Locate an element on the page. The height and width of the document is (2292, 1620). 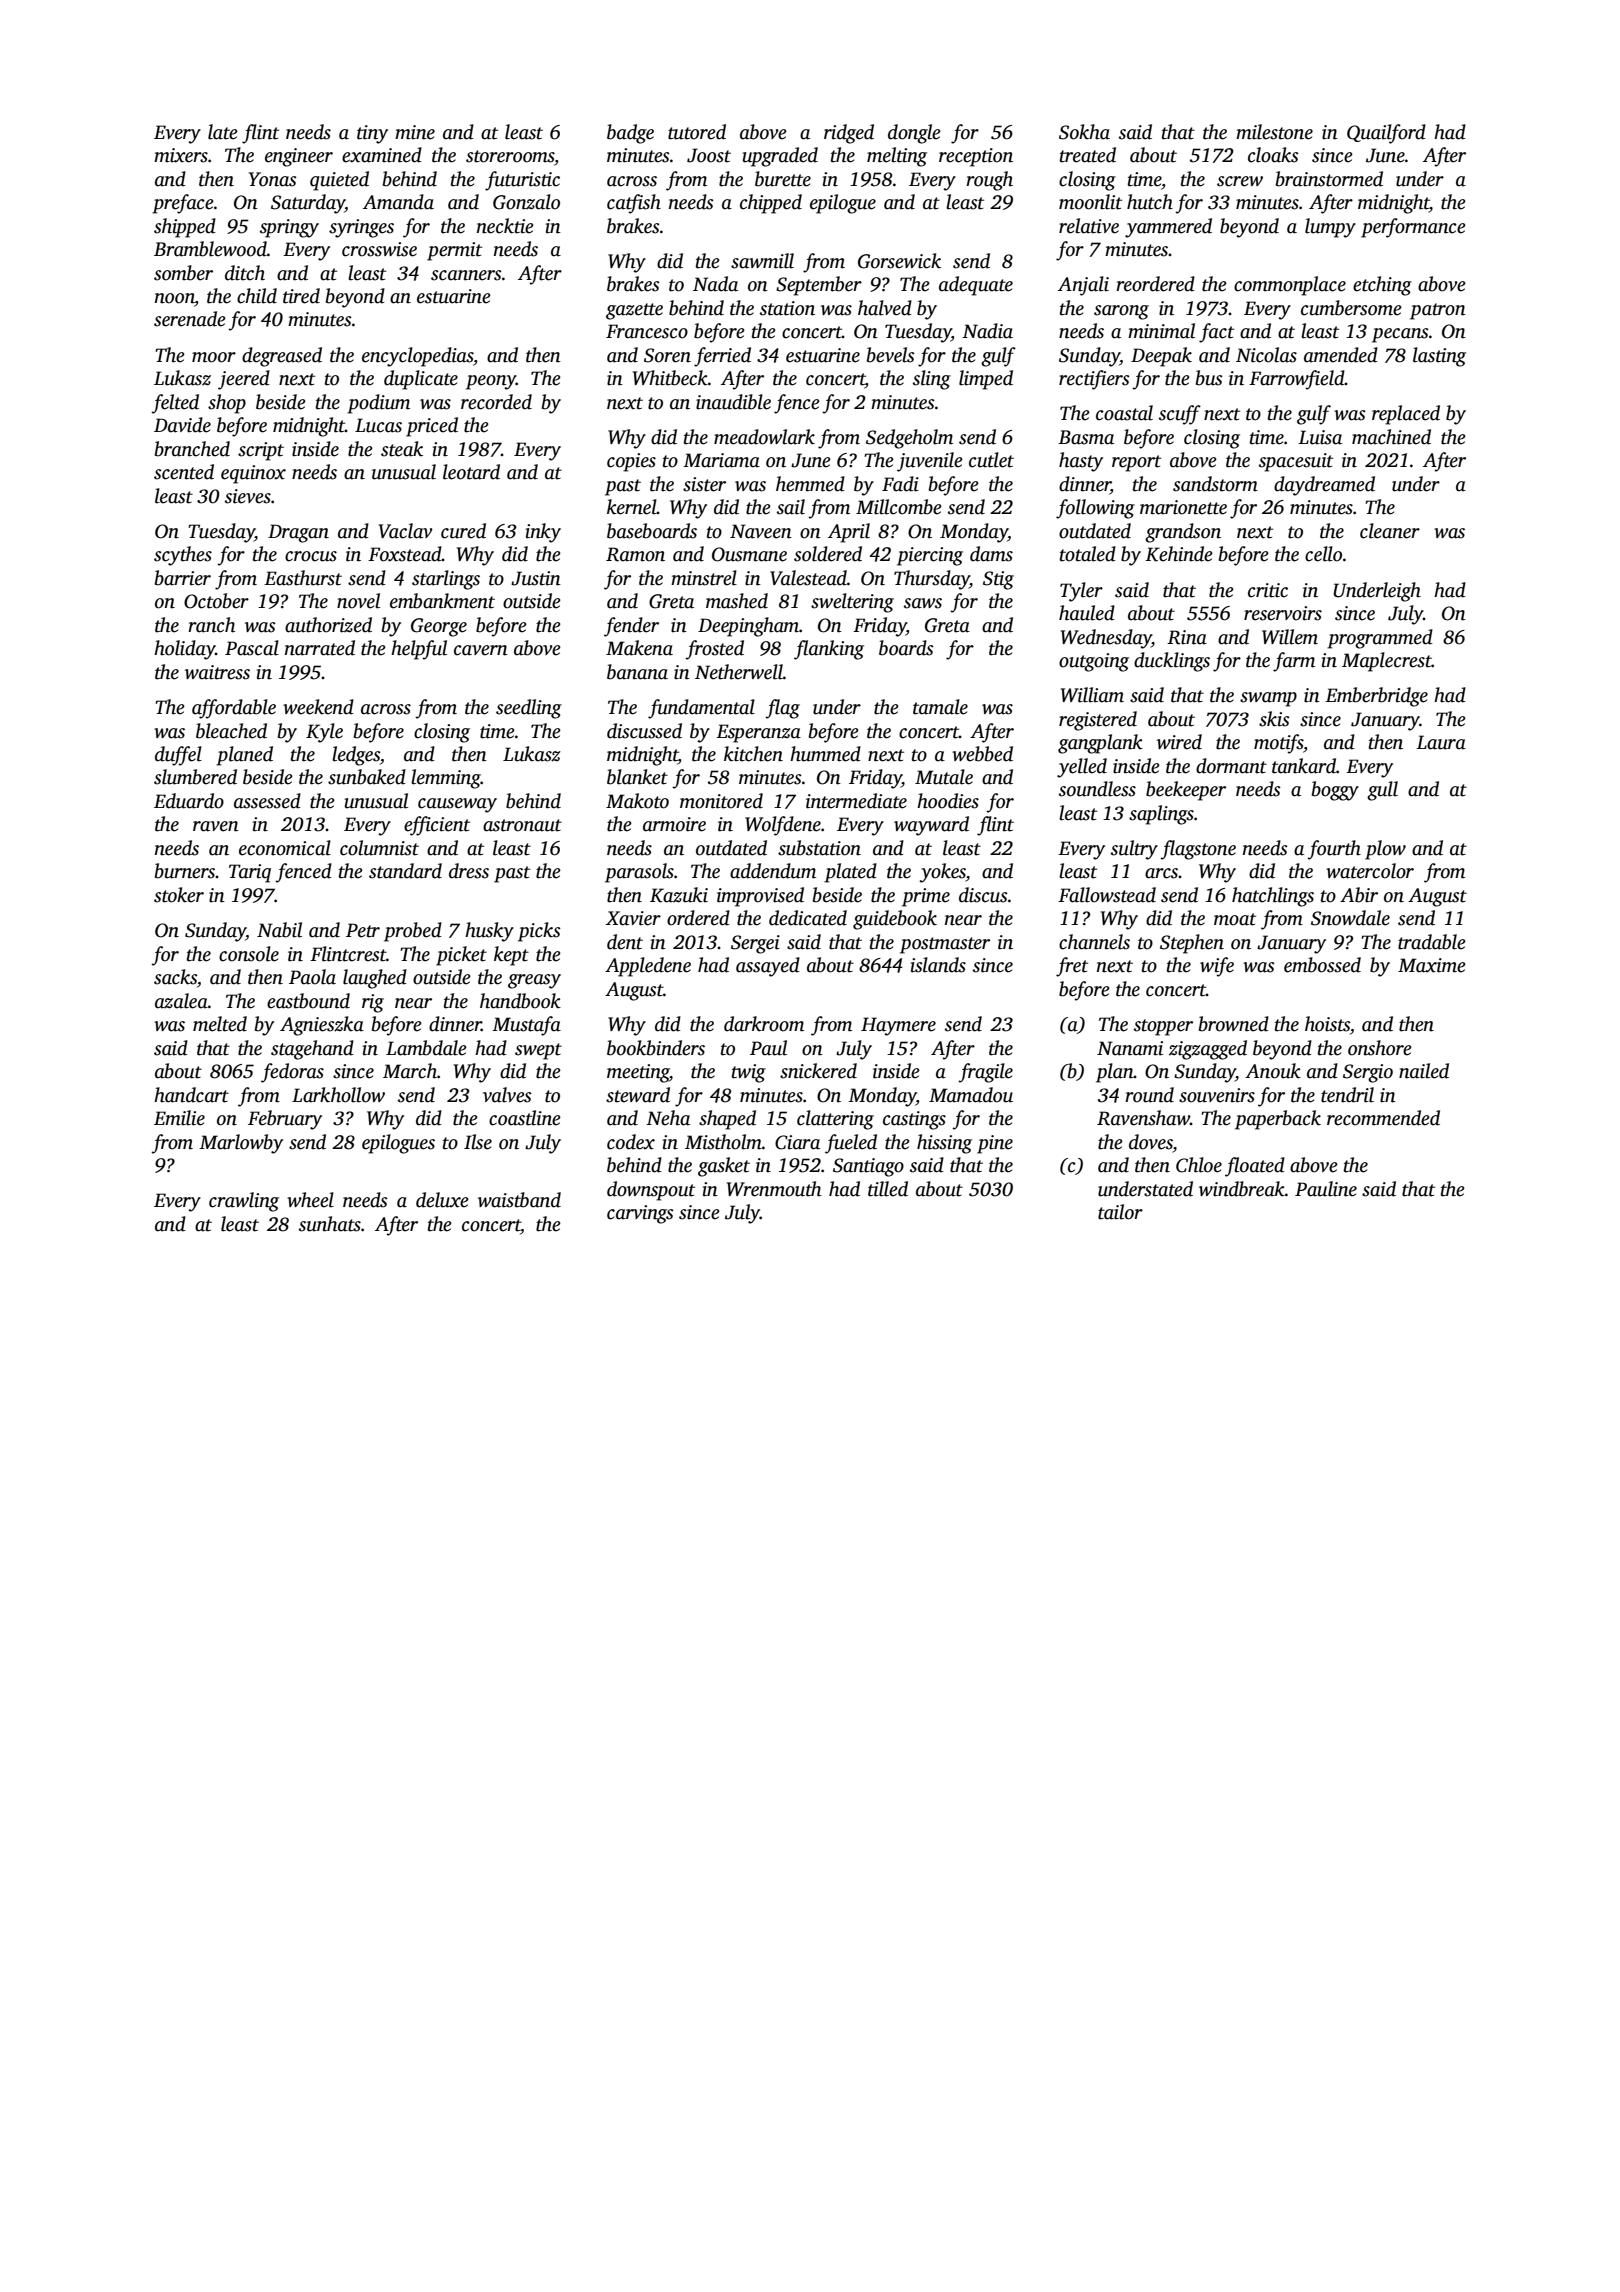
tamale is located at coordinates (940, 707).
